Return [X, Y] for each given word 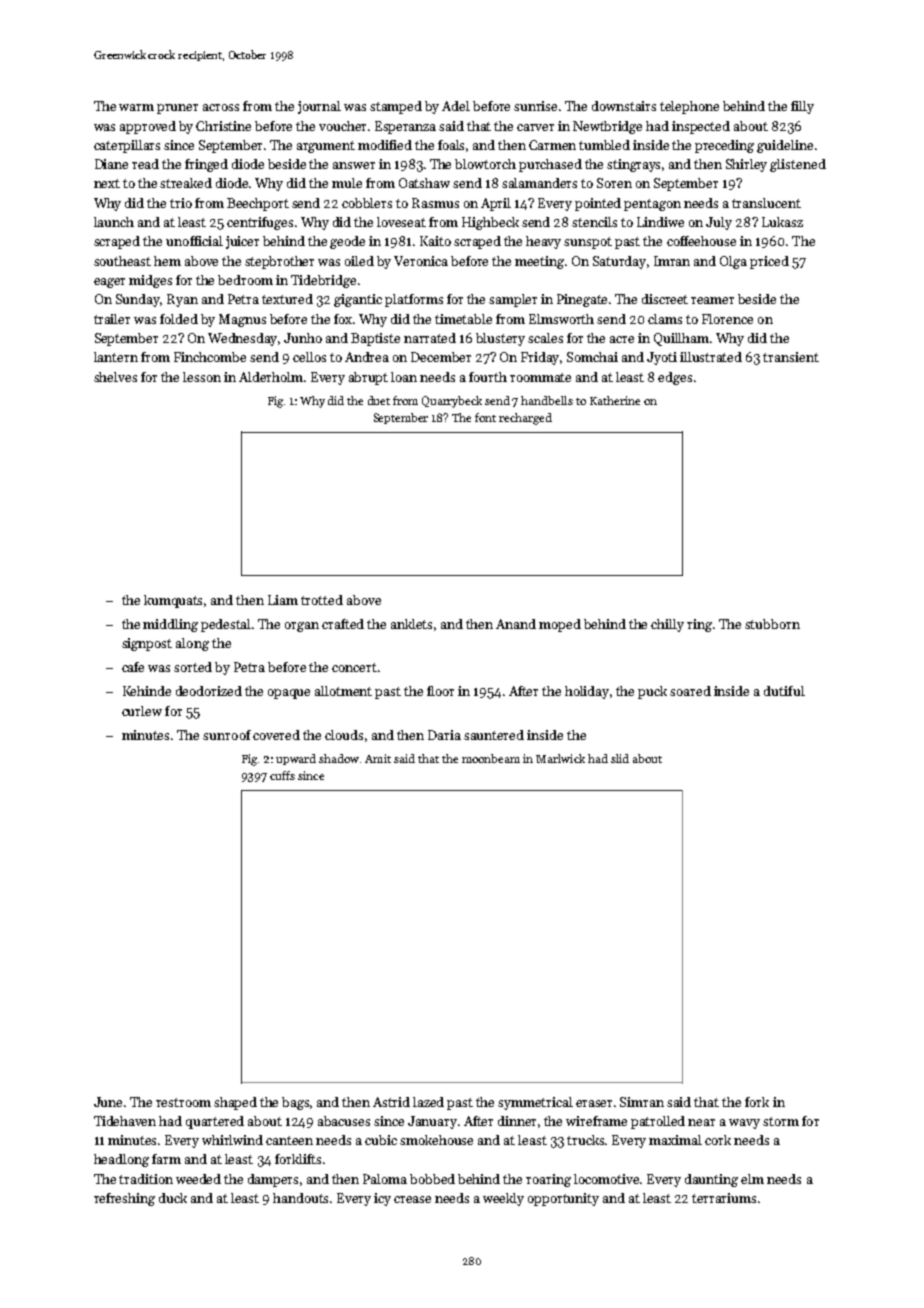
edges [675, 378]
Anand [516, 624]
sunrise [535, 106]
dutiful [784, 691]
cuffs [282, 775]
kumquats [173, 601]
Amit [378, 758]
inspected [701, 127]
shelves [115, 377]
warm [136, 107]
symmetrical [535, 1103]
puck [652, 692]
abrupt [368, 378]
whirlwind [232, 1140]
